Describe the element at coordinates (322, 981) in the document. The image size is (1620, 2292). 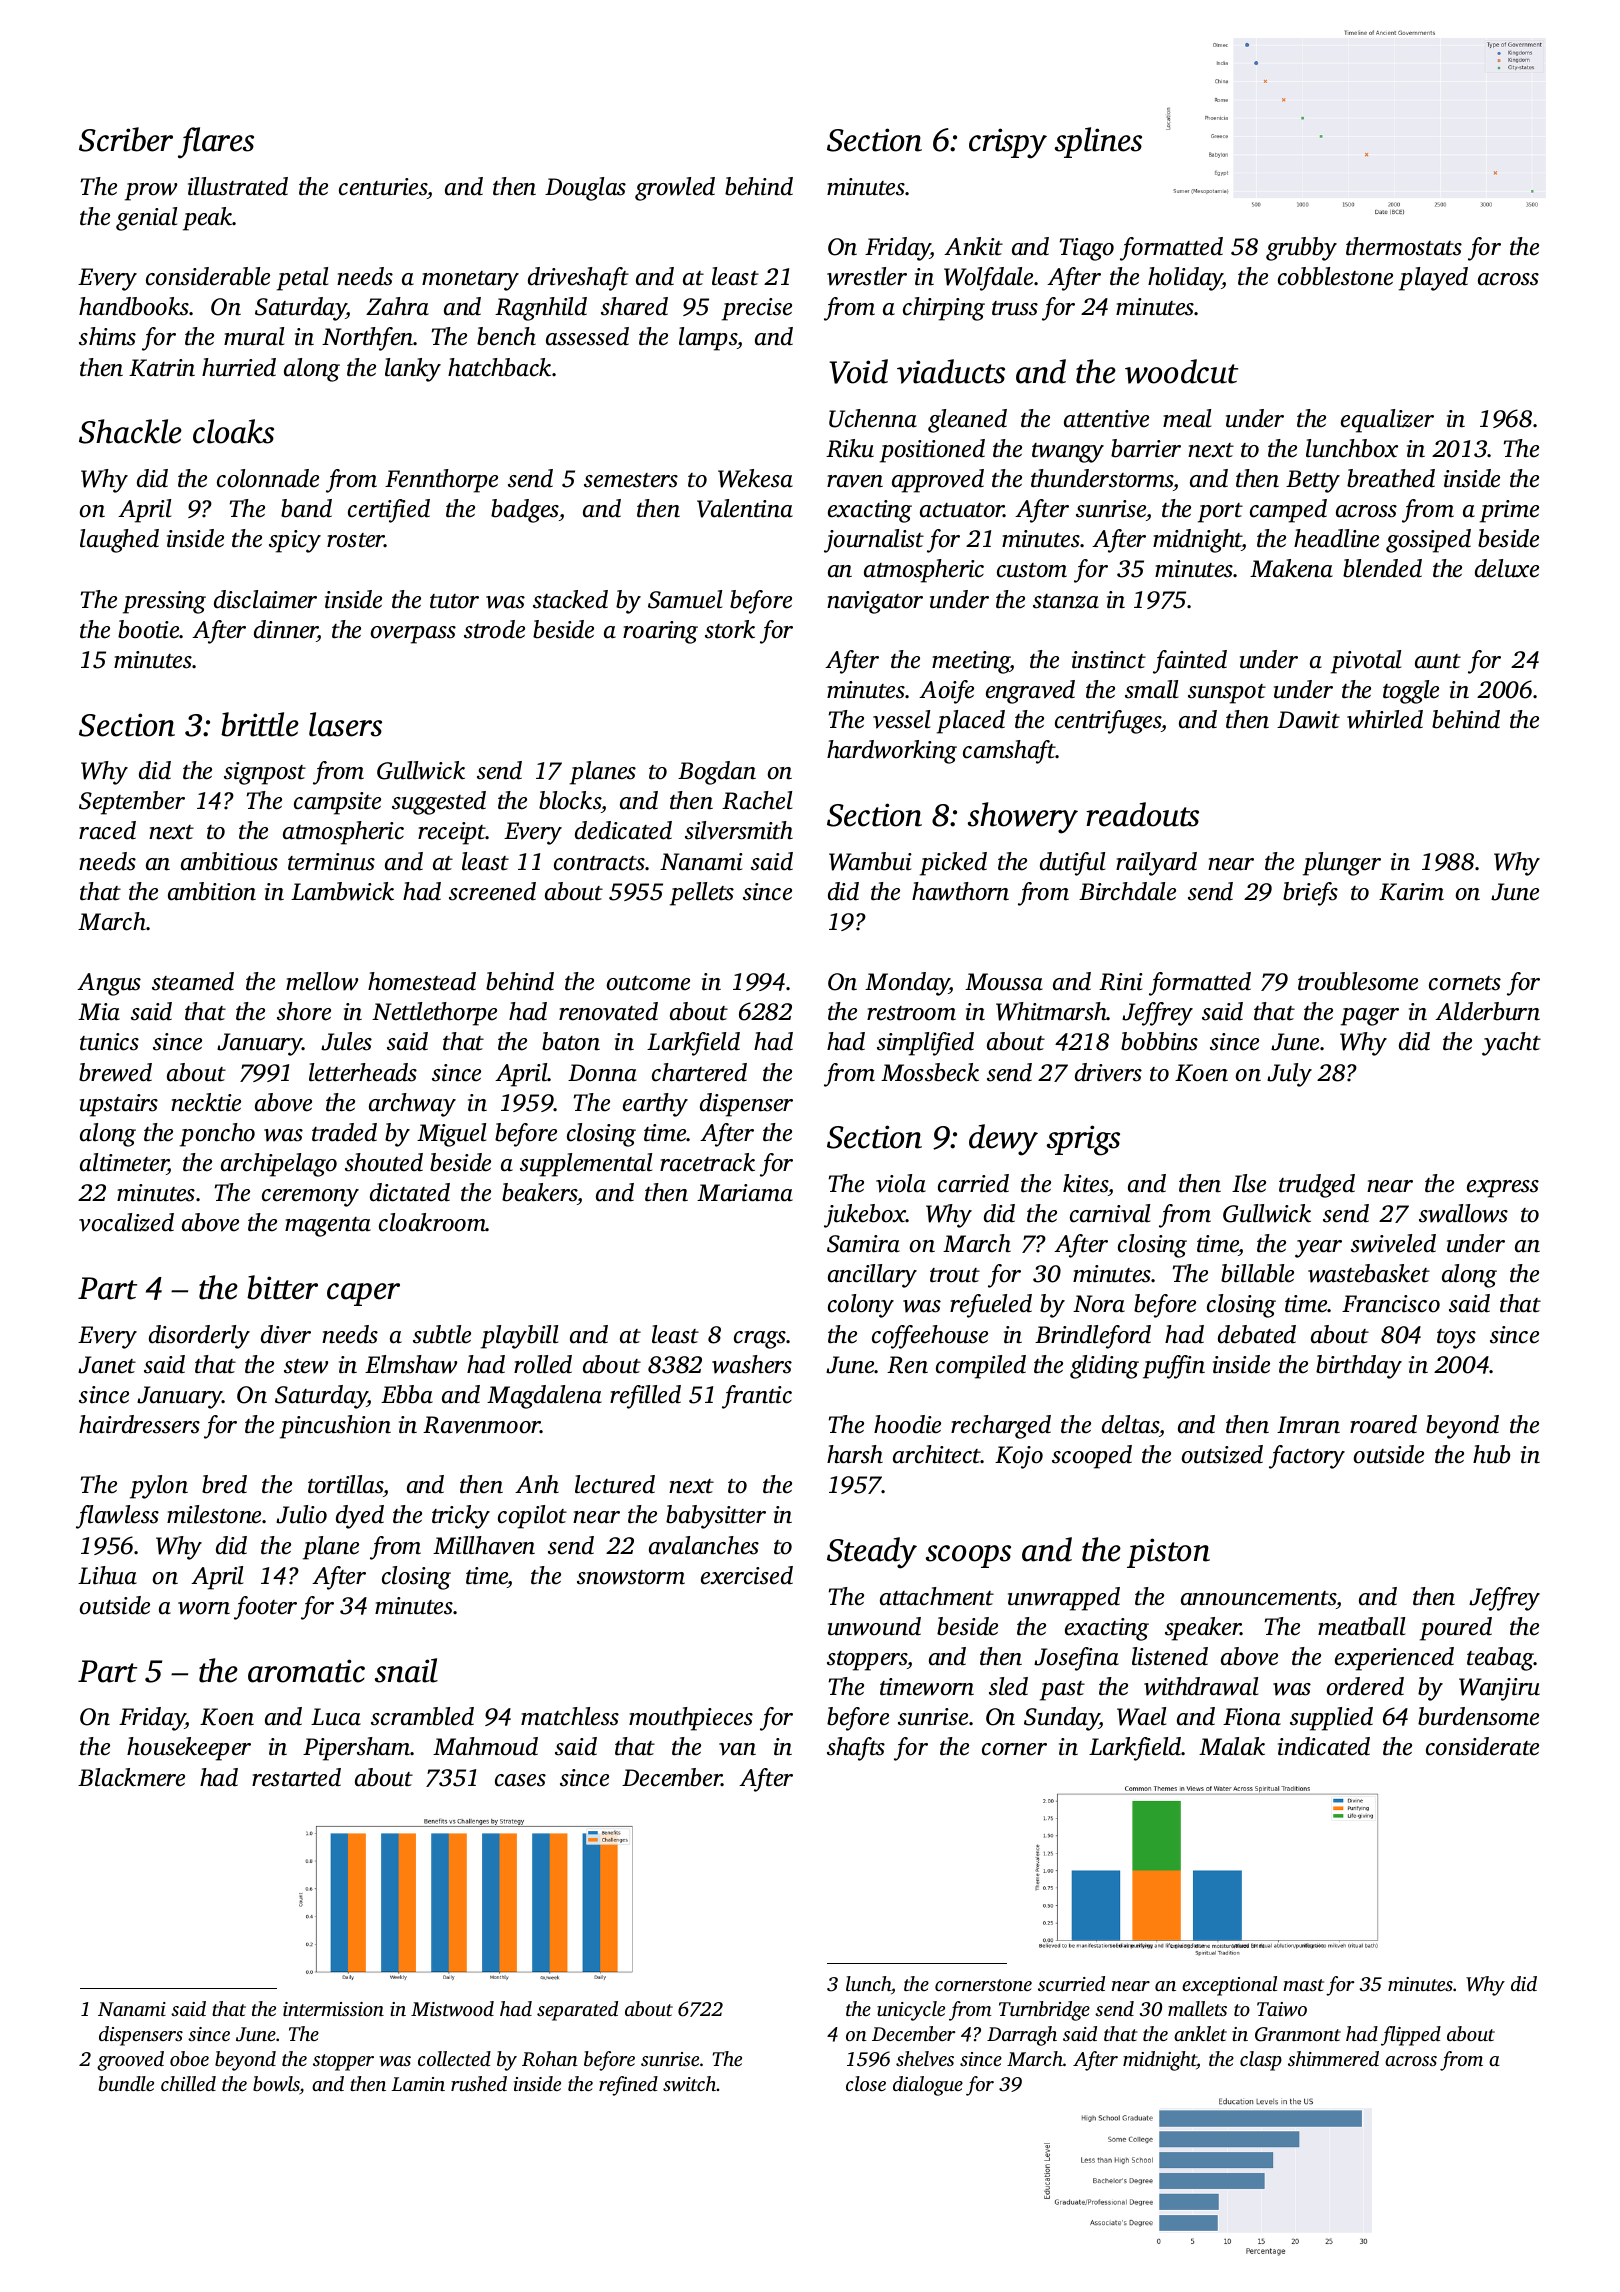
I see `mellow` at that location.
